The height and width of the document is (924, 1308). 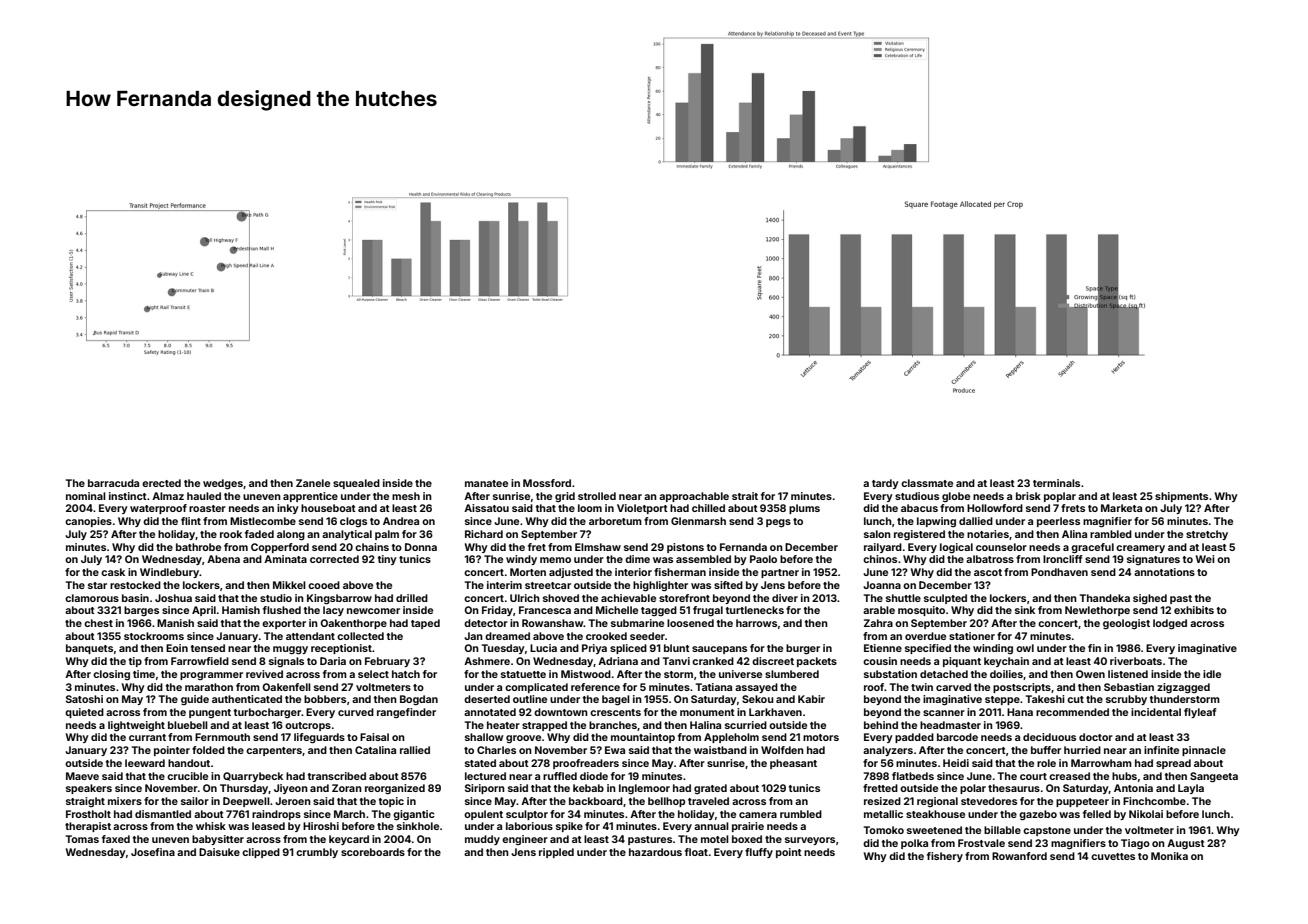 What do you see at coordinates (317, 853) in the document?
I see `crumbly` at bounding box center [317, 853].
